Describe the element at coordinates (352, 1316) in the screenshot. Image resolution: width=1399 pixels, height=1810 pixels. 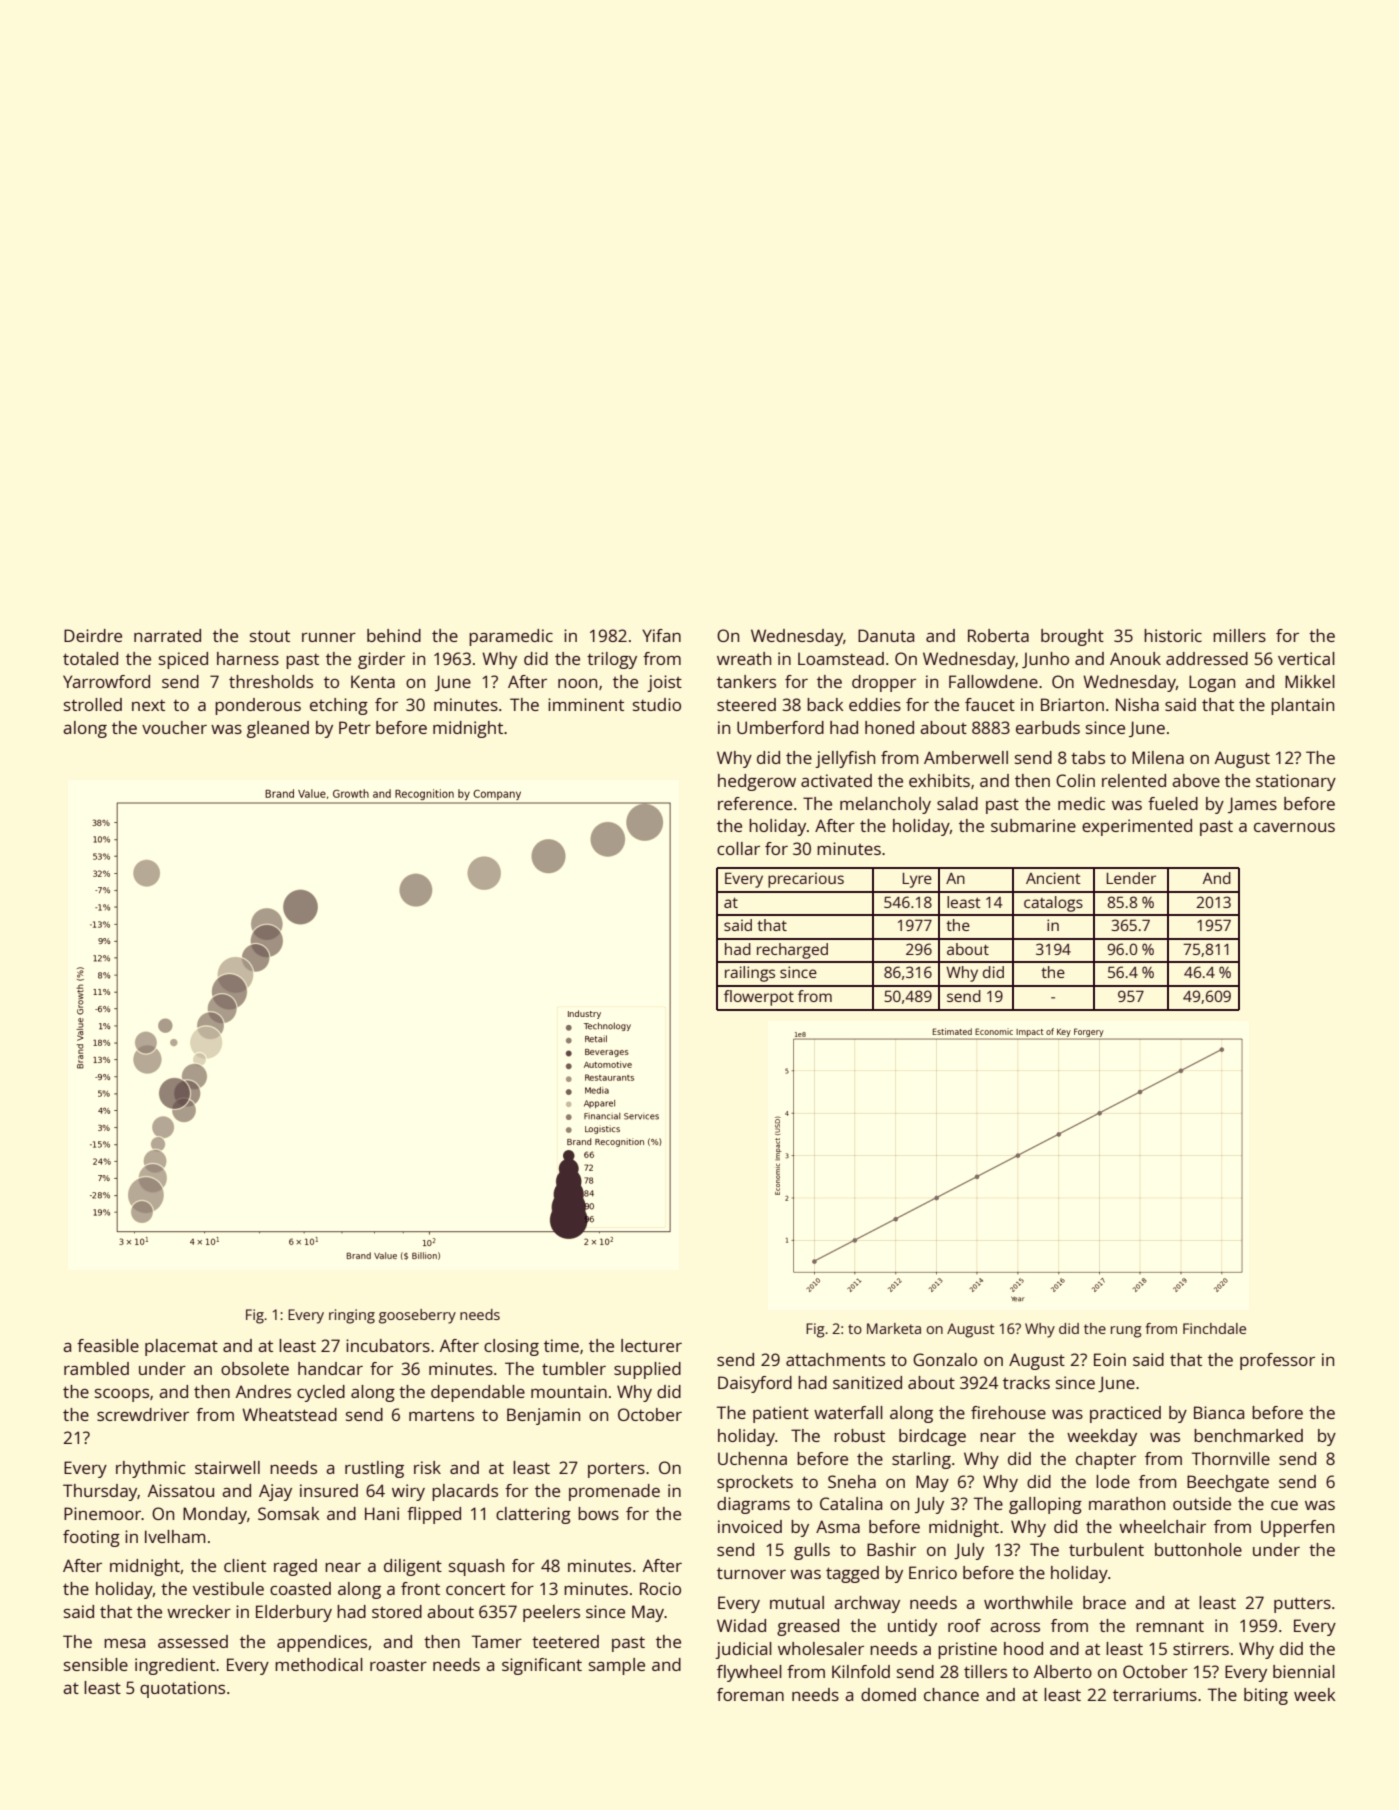
I see `ringing` at that location.
